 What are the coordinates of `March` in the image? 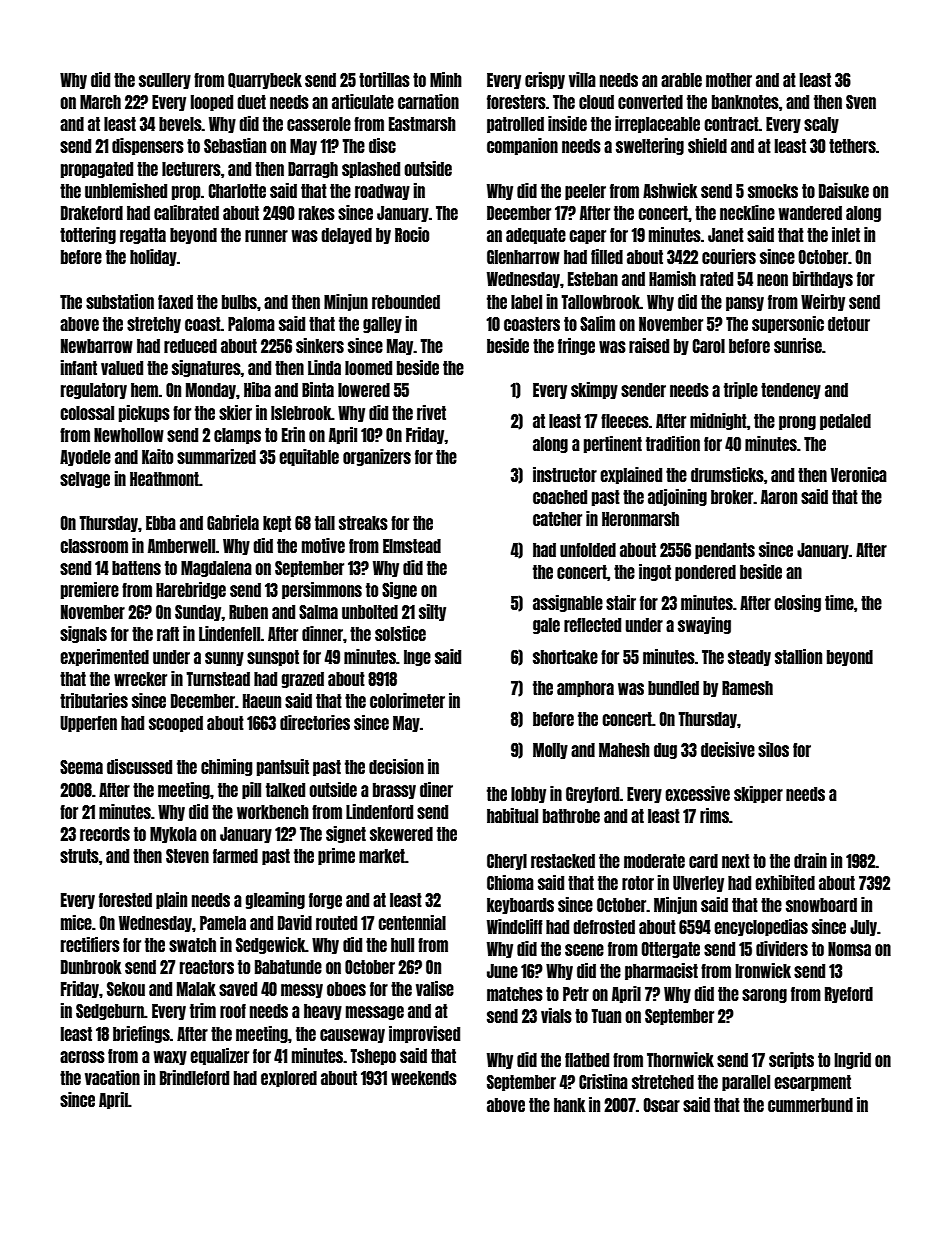 It's located at (100, 102).
